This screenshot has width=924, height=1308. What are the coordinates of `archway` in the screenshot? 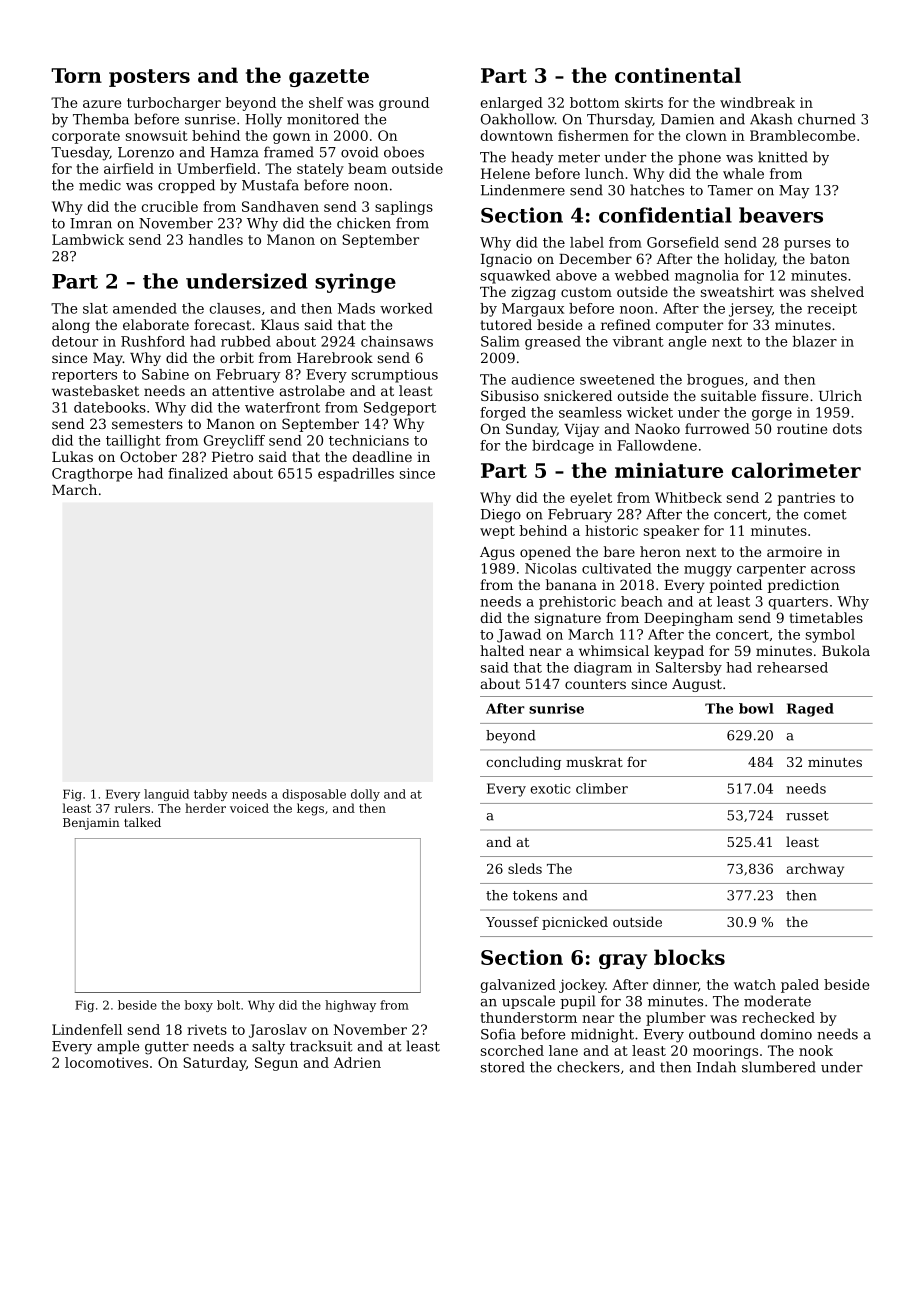 It's located at (815, 870).
